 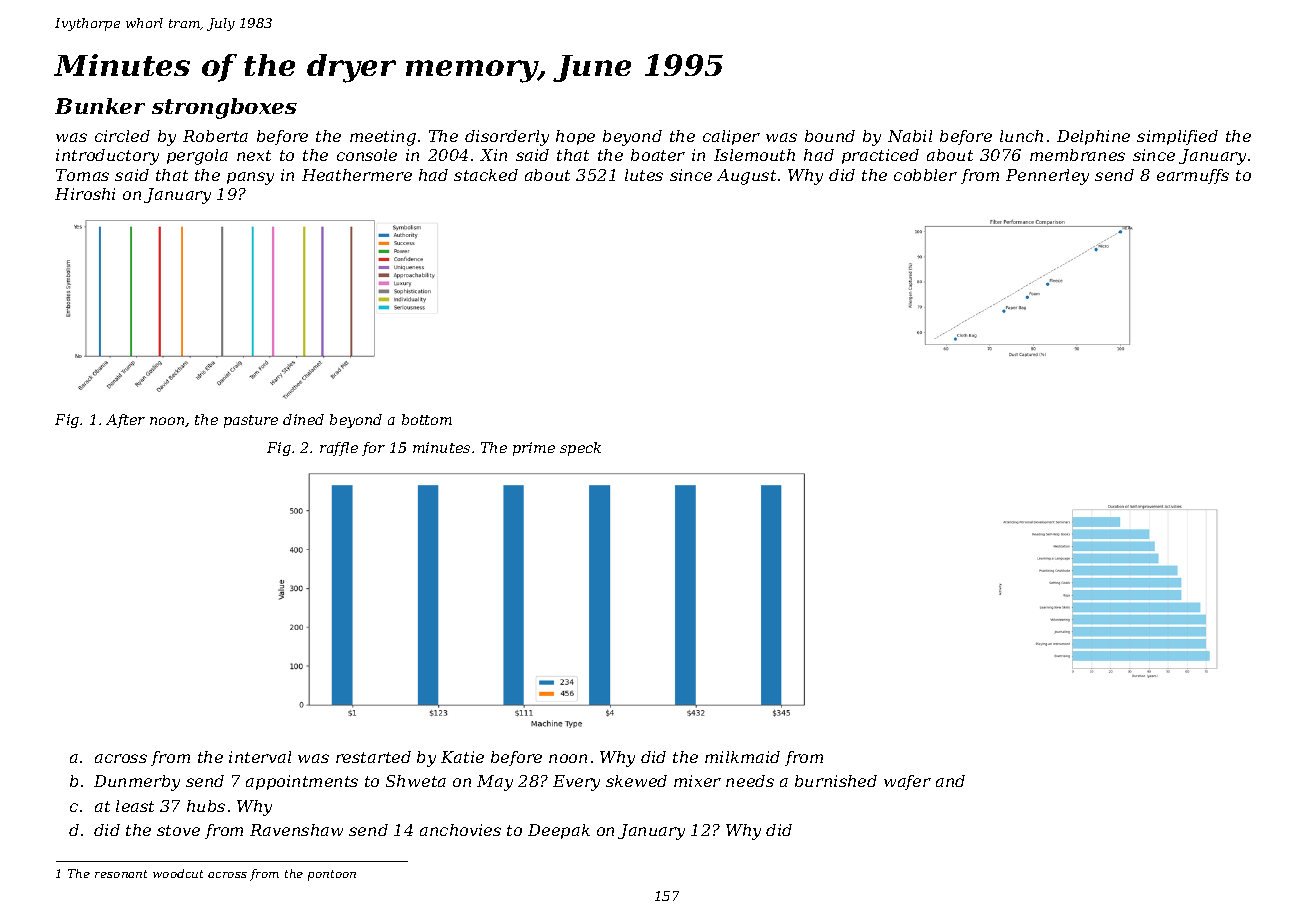 What do you see at coordinates (742, 757) in the screenshot?
I see `milkmaid` at bounding box center [742, 757].
